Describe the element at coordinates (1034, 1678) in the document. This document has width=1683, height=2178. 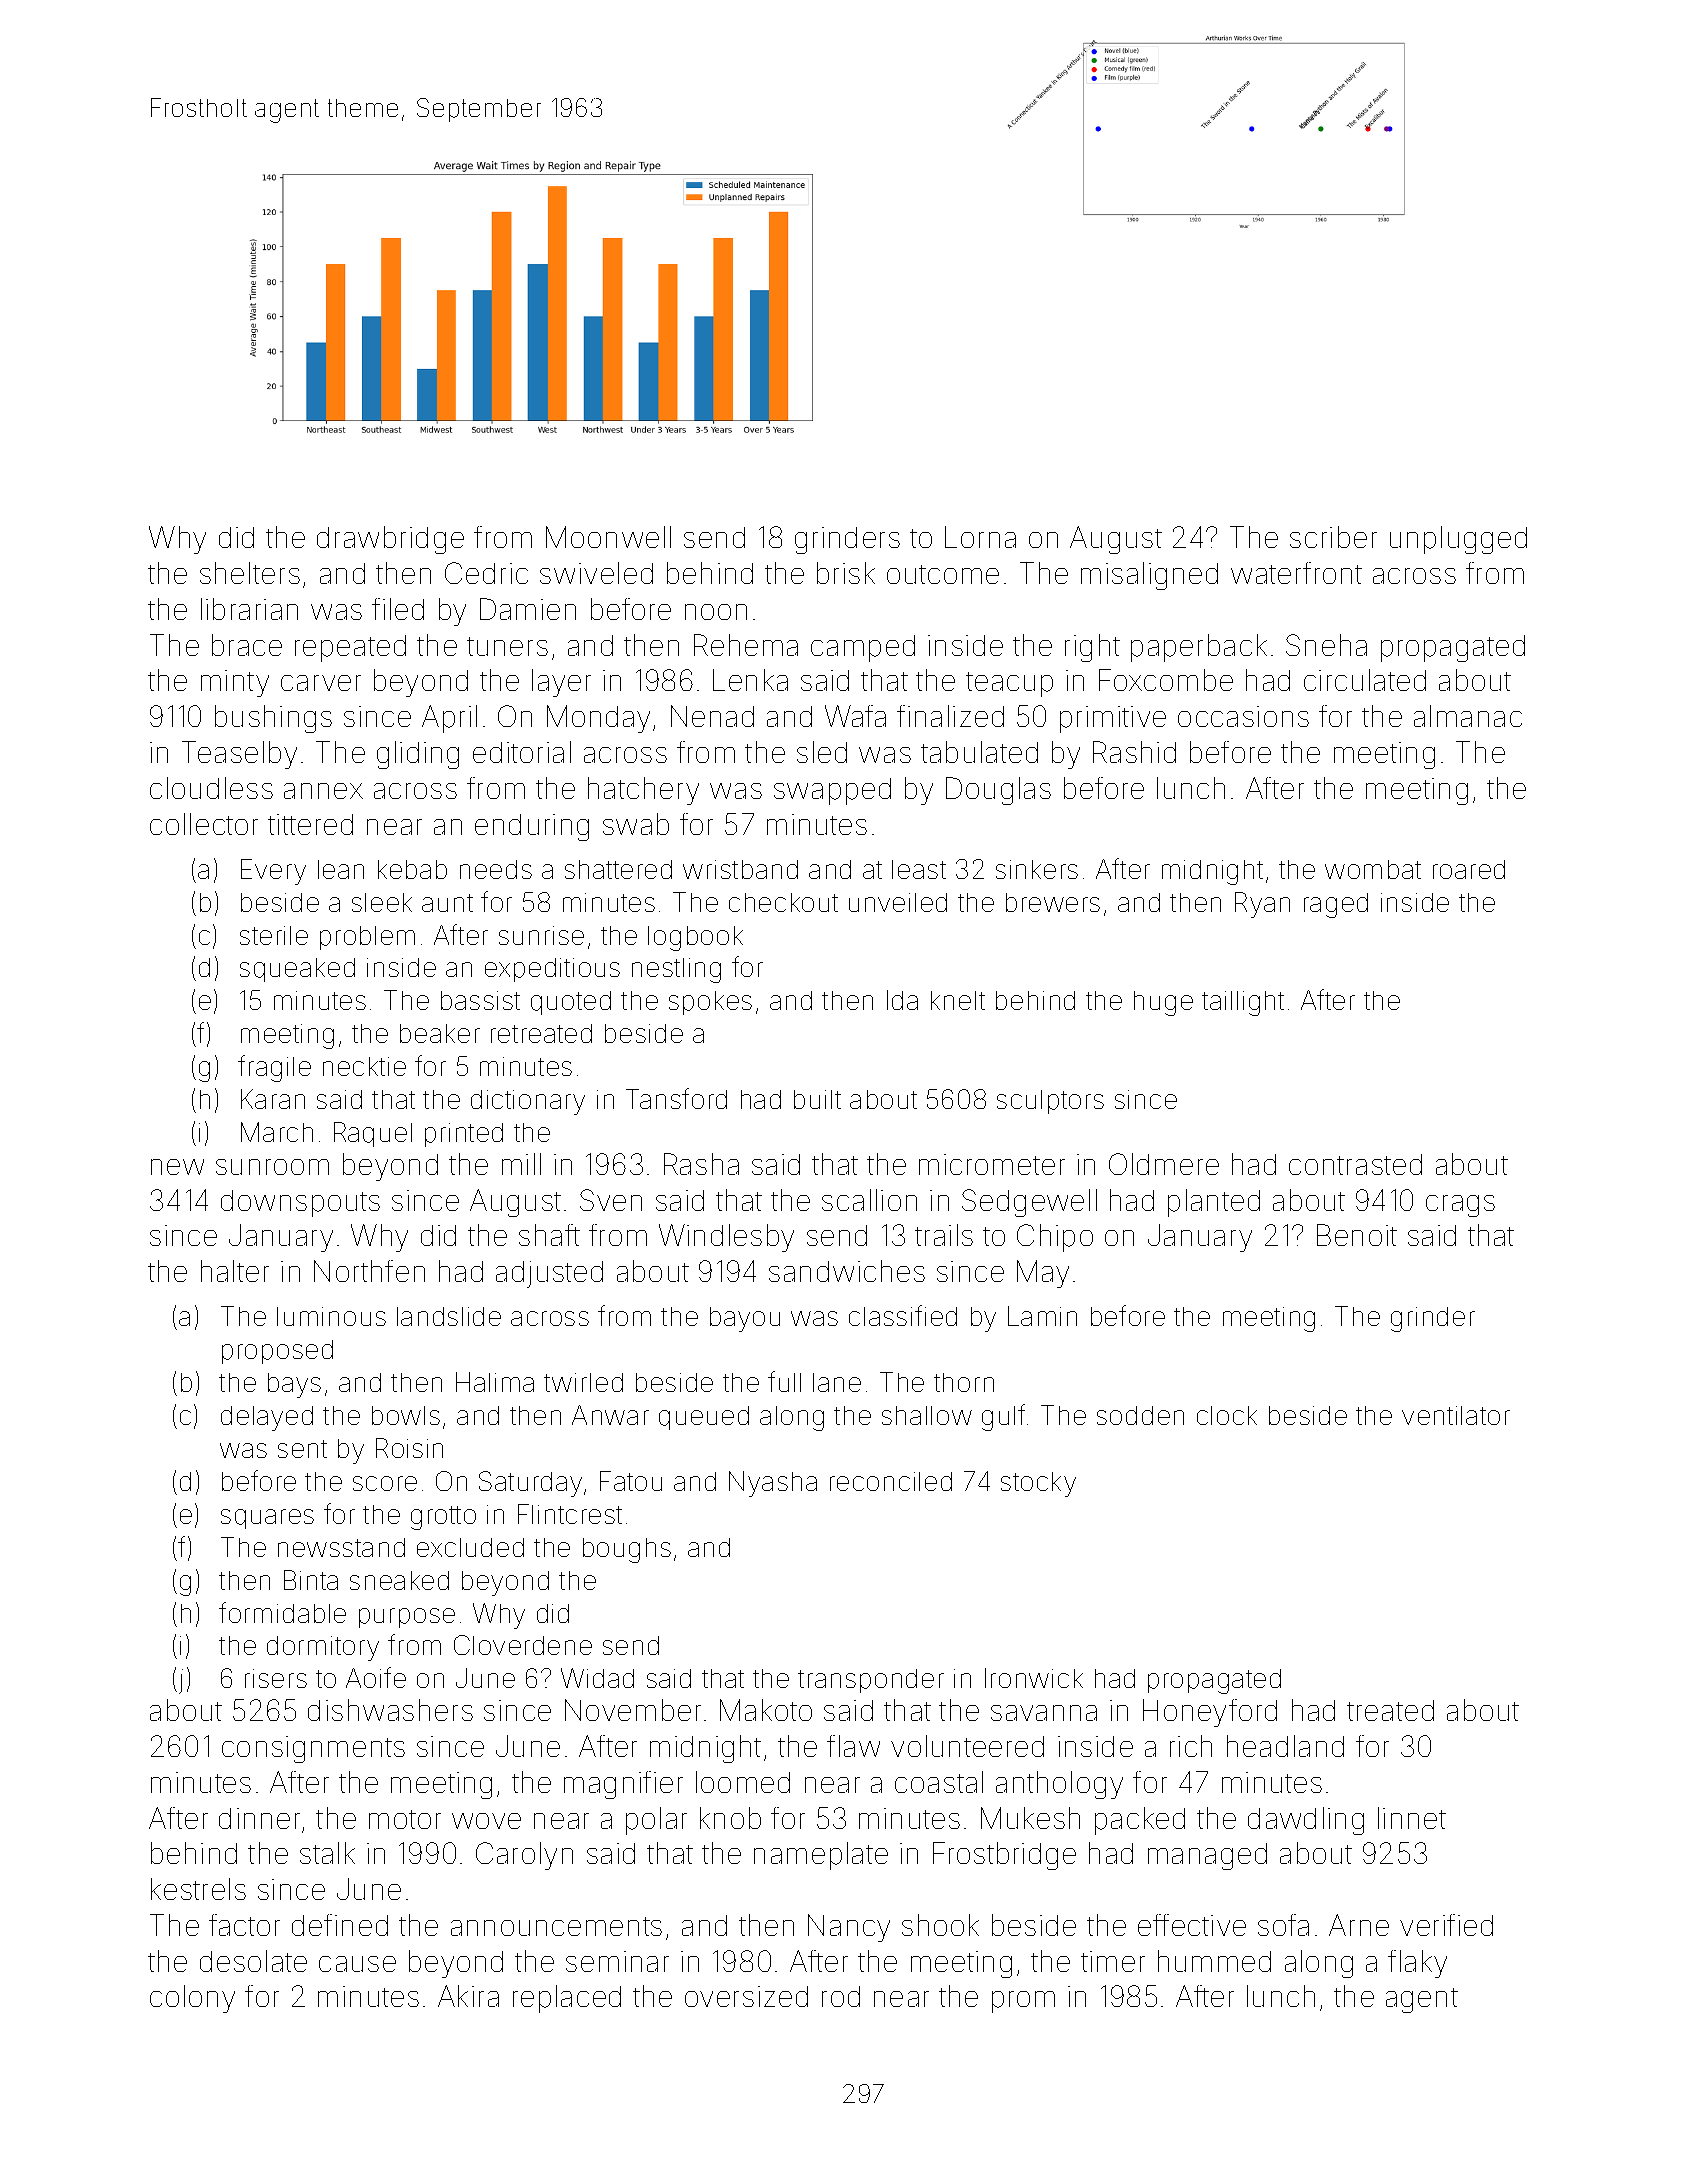
I see `Ironwick` at that location.
